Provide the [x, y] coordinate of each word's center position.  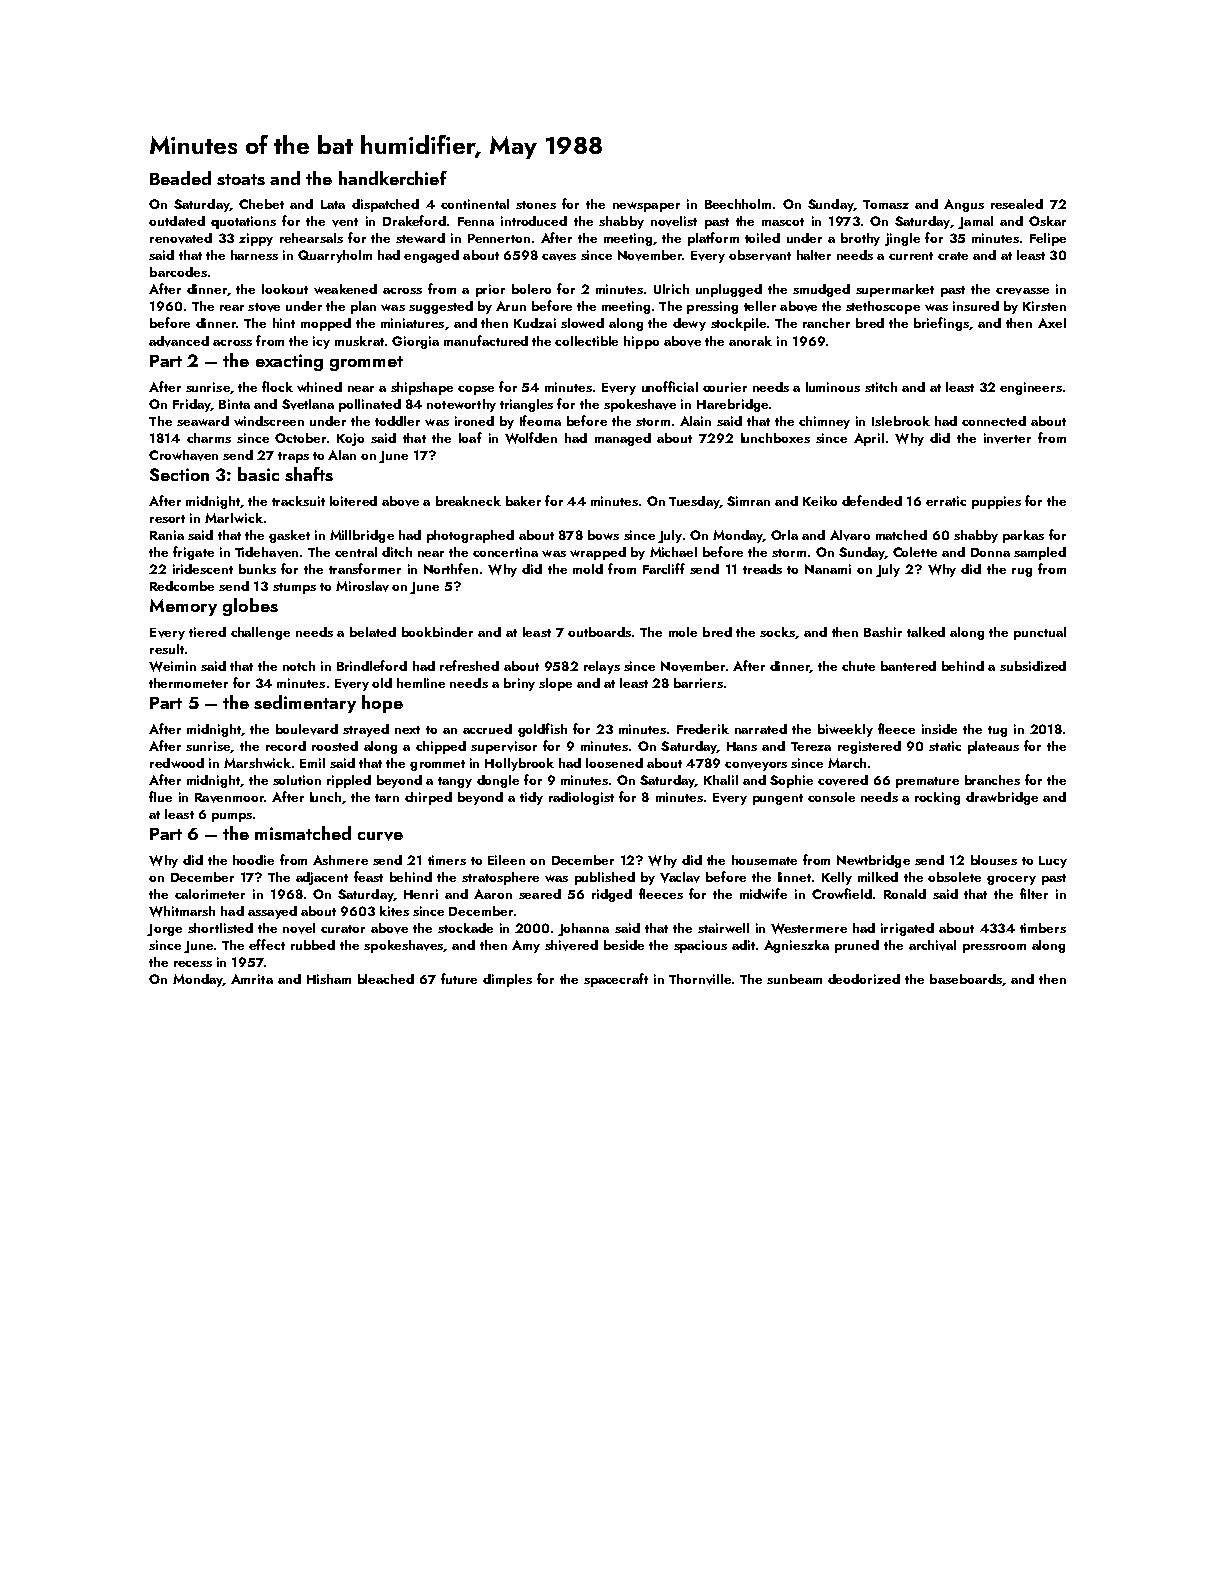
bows [603, 535]
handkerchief [393, 178]
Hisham [329, 979]
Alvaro [850, 535]
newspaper [646, 207]
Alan [342, 455]
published [605, 878]
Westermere [809, 928]
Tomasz [886, 204]
